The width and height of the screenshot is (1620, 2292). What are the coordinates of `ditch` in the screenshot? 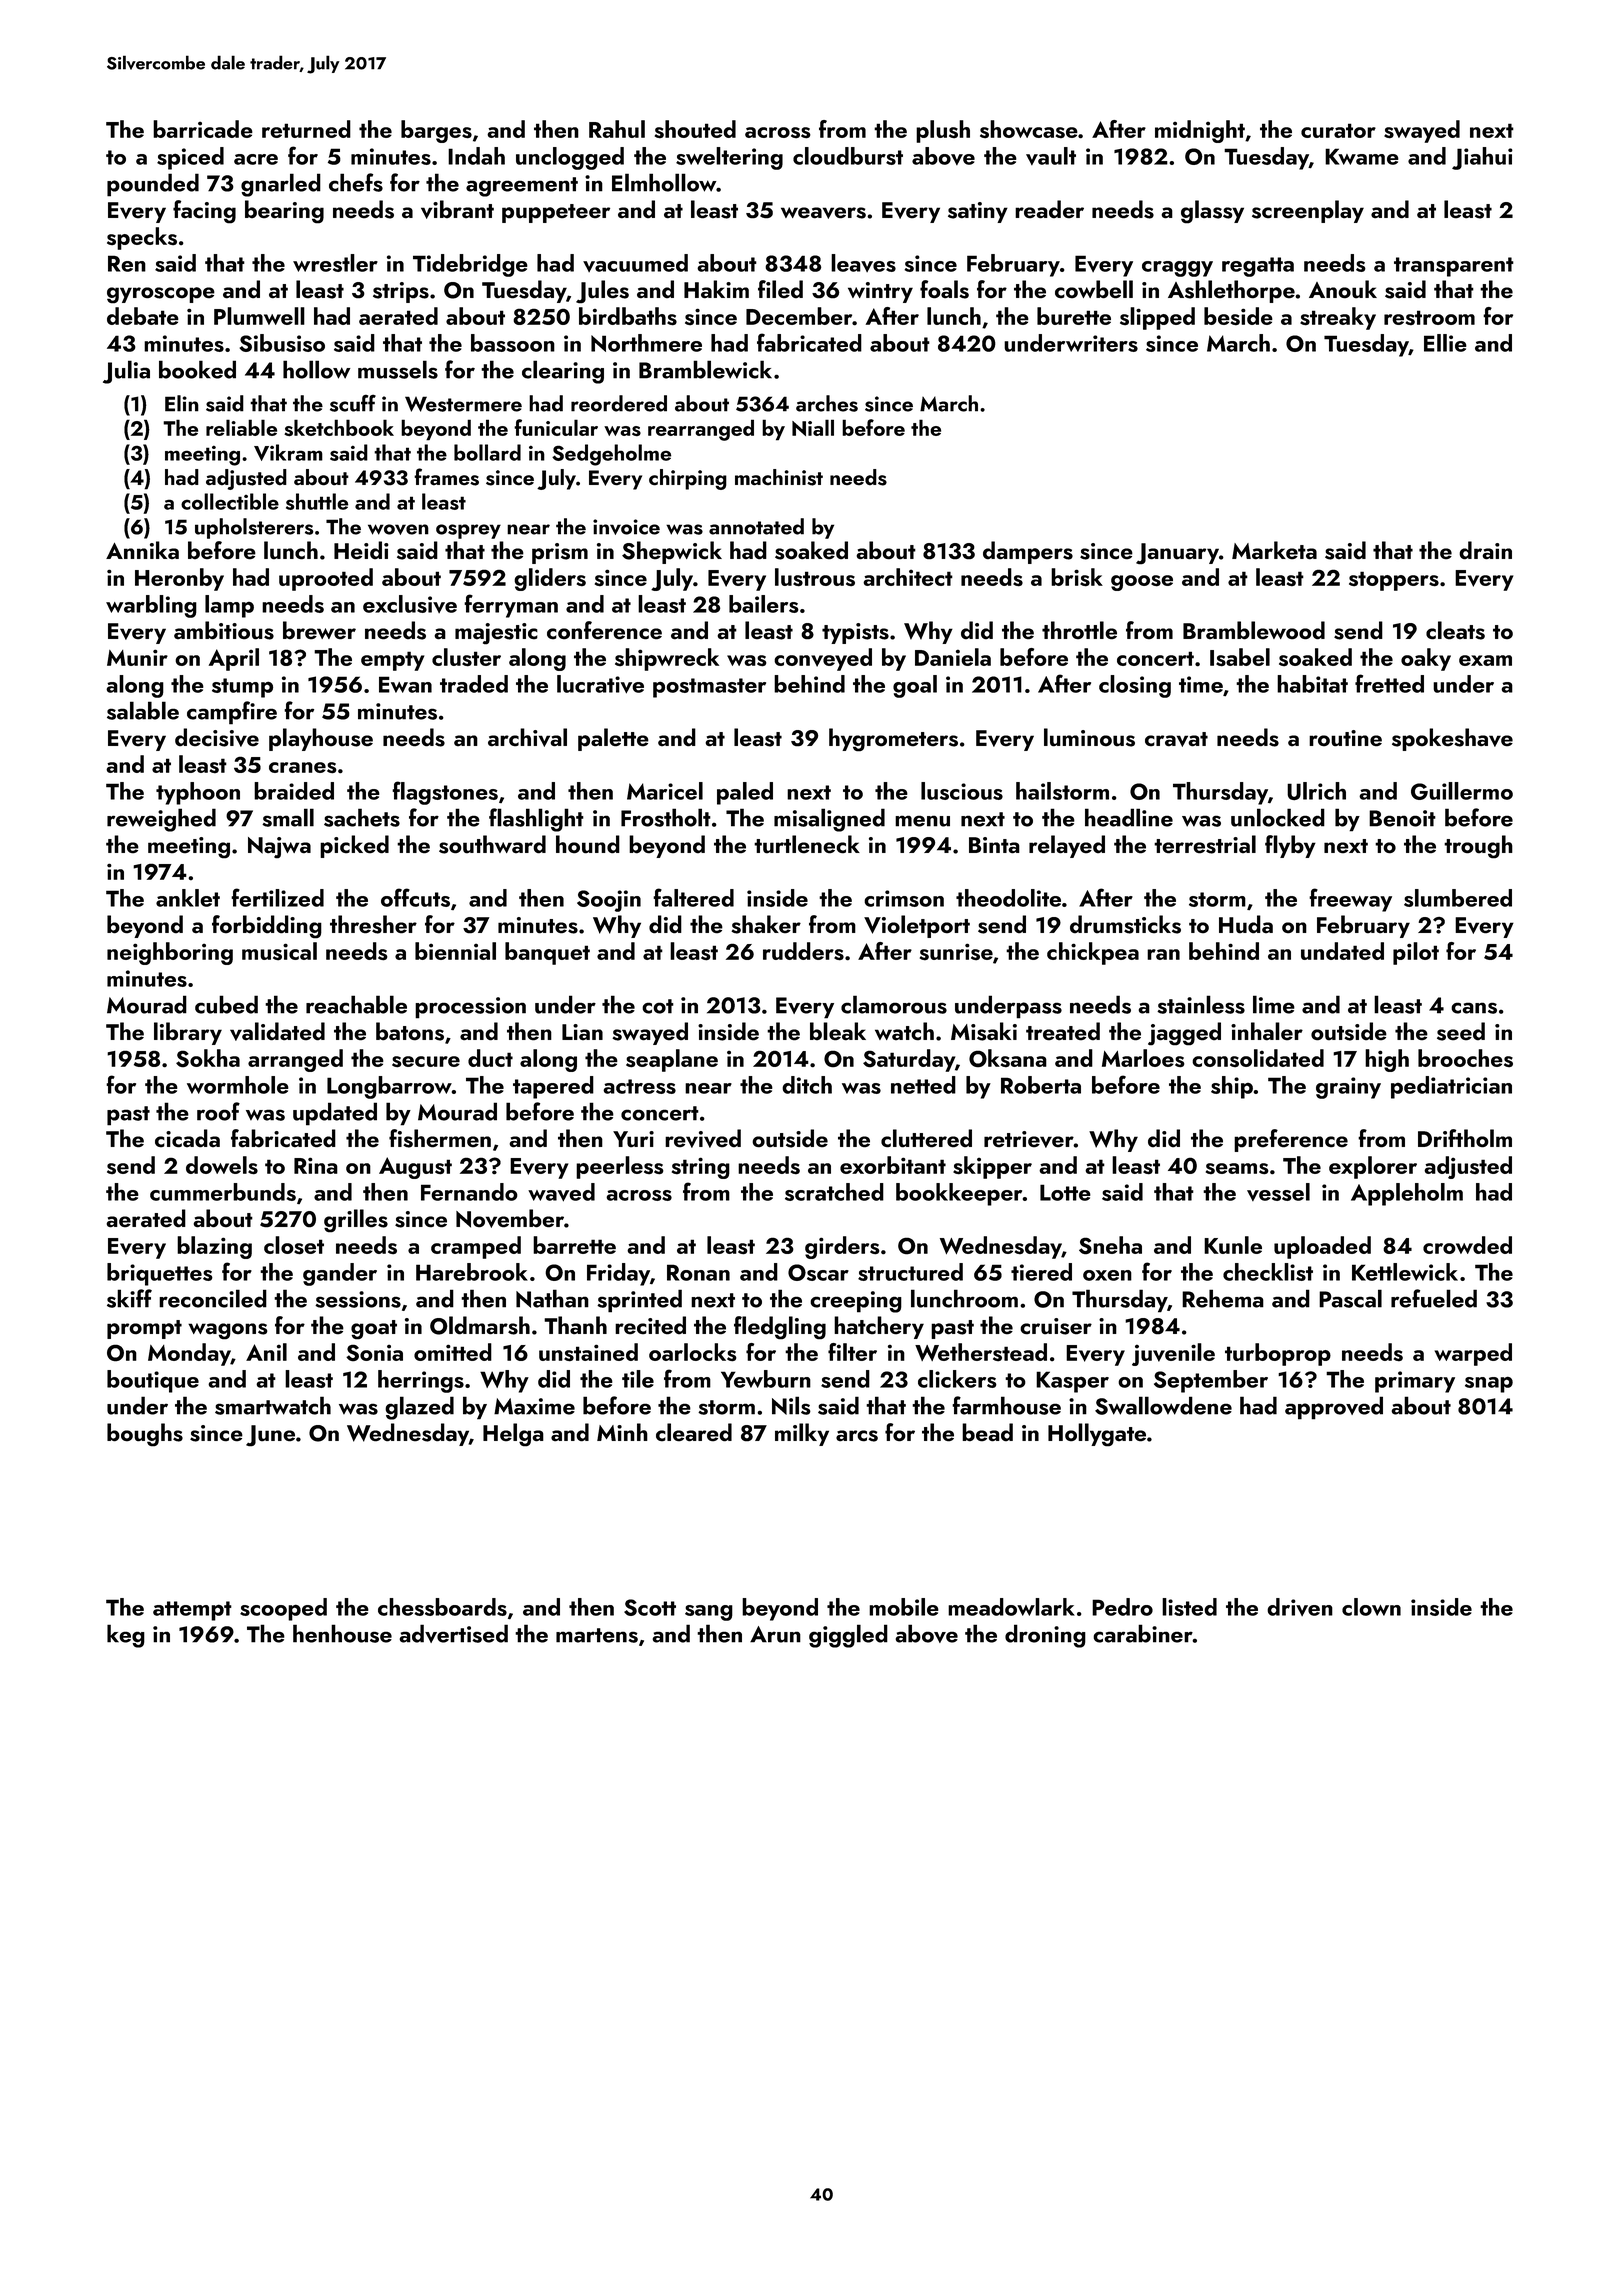 It's located at (807, 1085).
